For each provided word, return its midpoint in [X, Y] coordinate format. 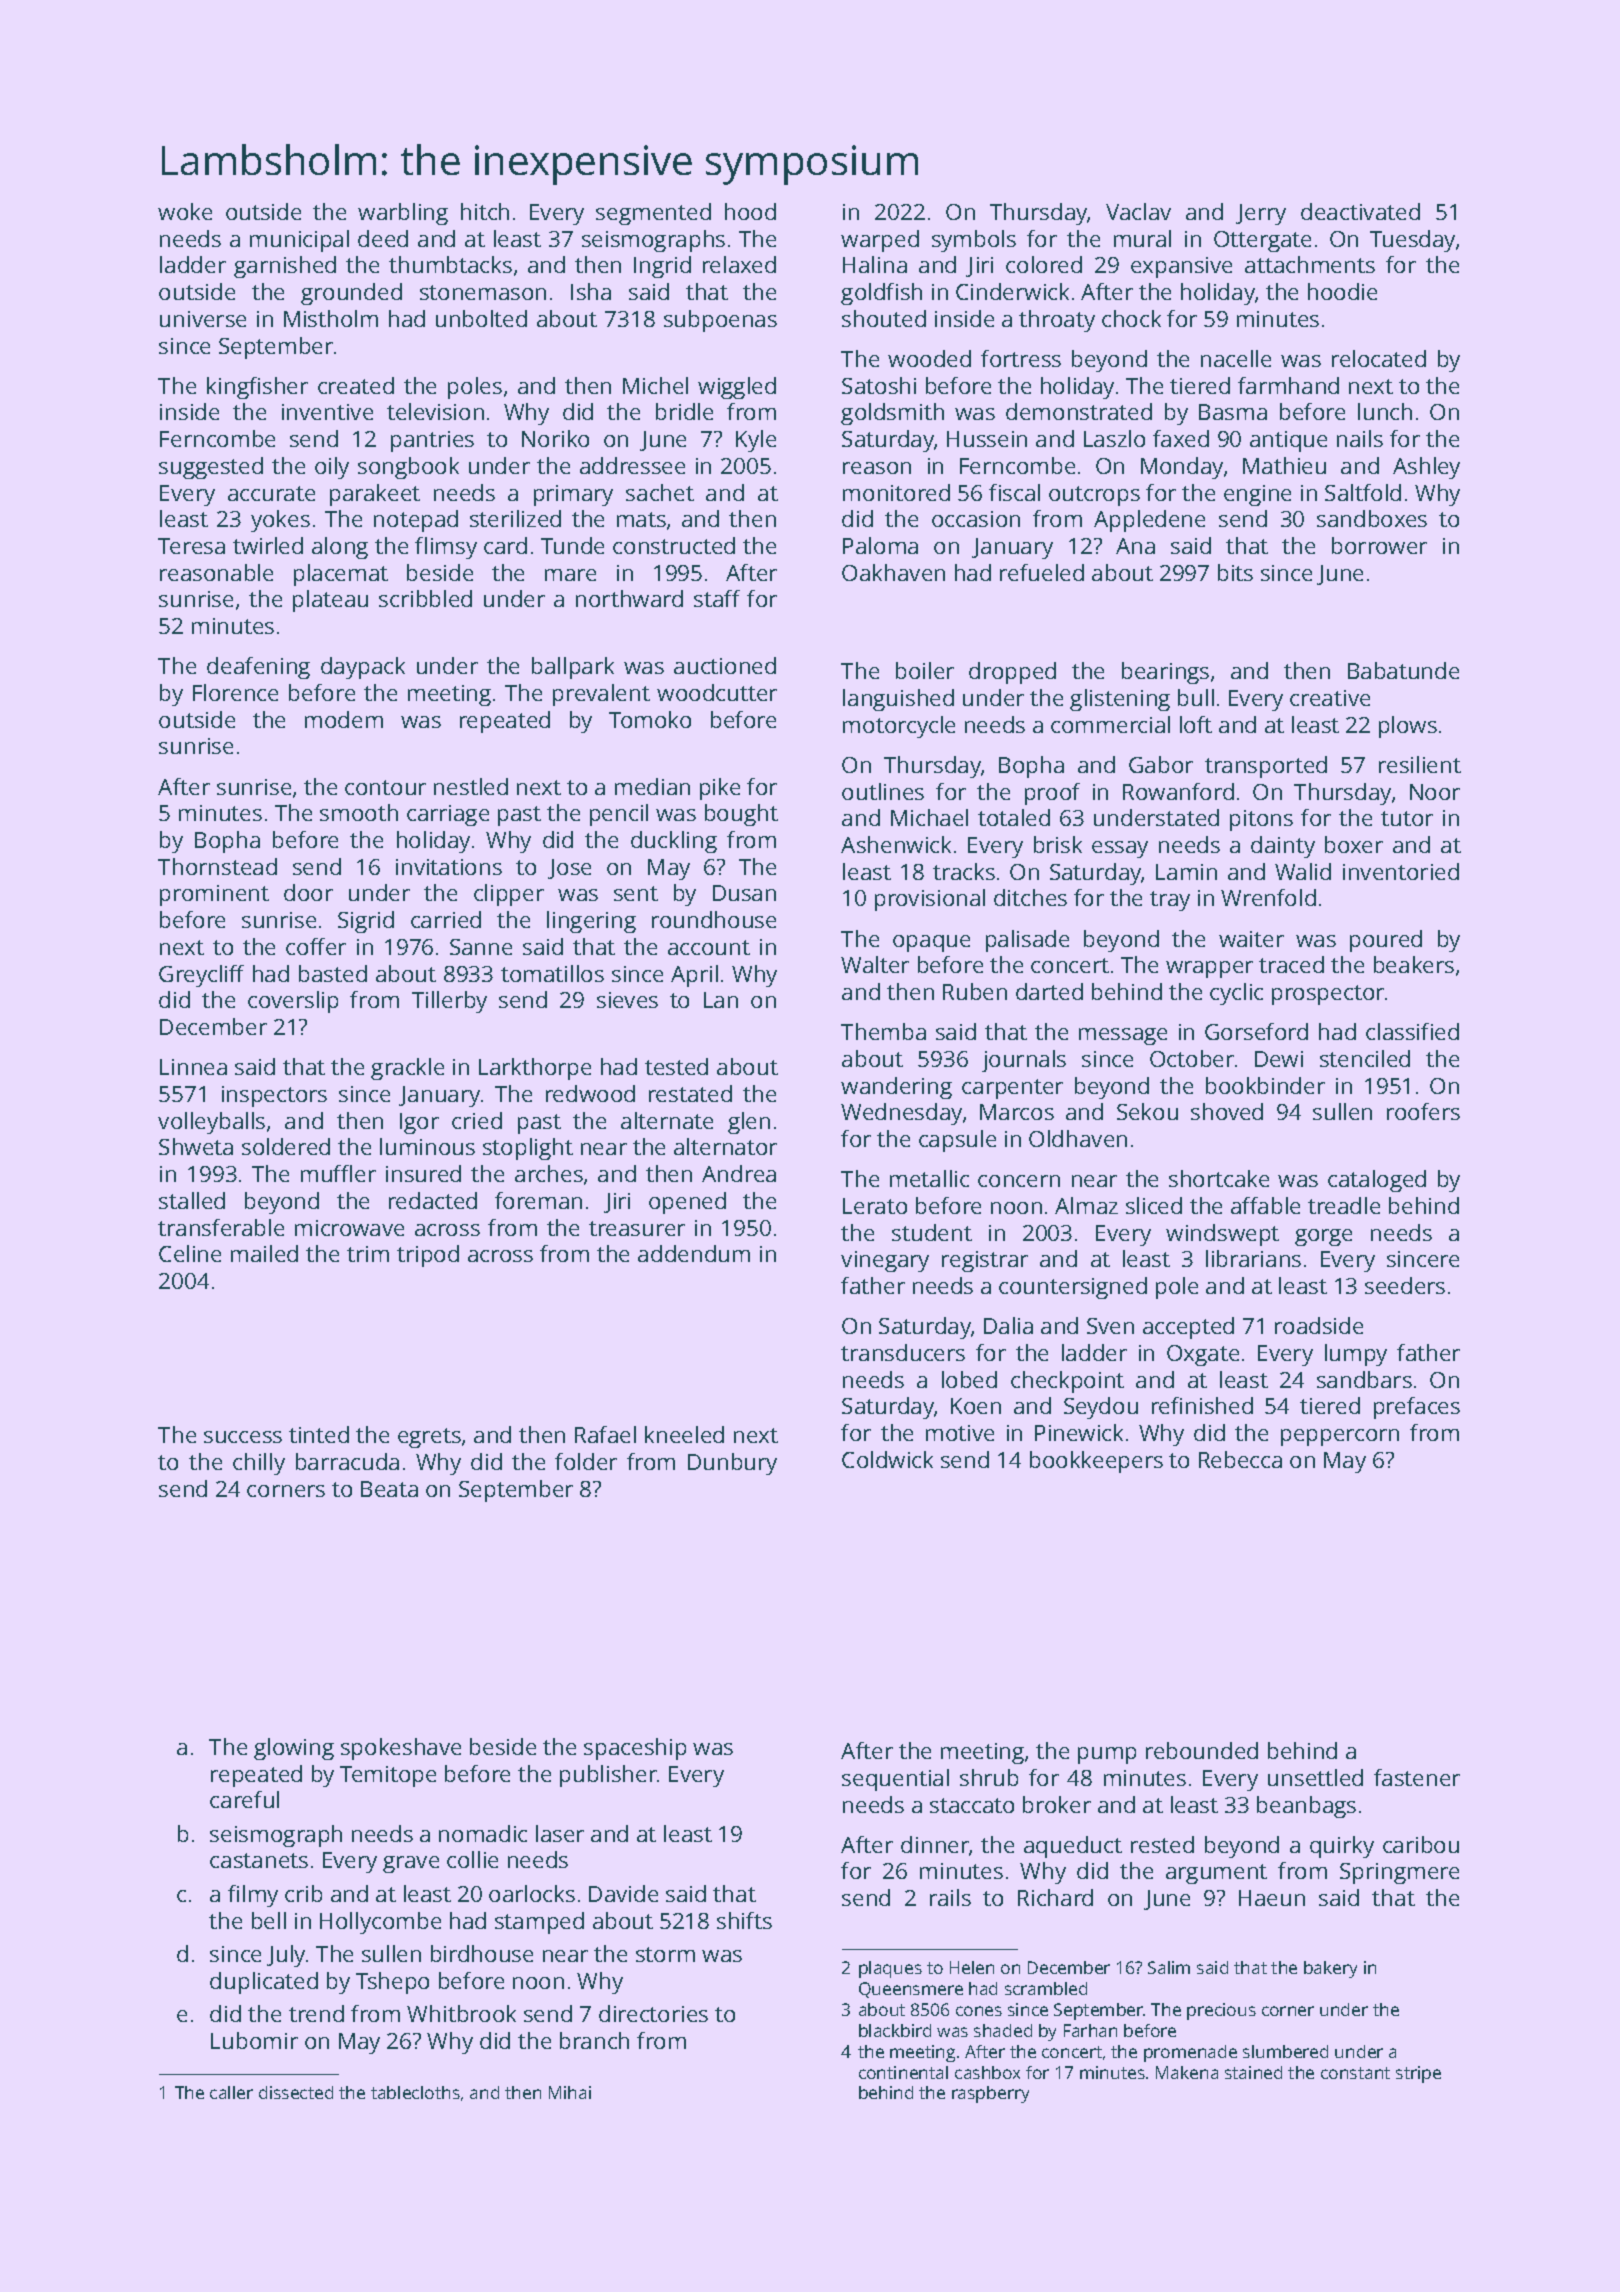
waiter [1251, 939]
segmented [653, 214]
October [1192, 1058]
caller [231, 2092]
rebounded [1202, 1750]
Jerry [1261, 214]
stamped [539, 1923]
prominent [214, 895]
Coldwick [887, 1459]
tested [676, 1066]
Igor [419, 1123]
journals [1024, 1061]
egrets [429, 1438]
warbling [403, 214]
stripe [1418, 2074]
